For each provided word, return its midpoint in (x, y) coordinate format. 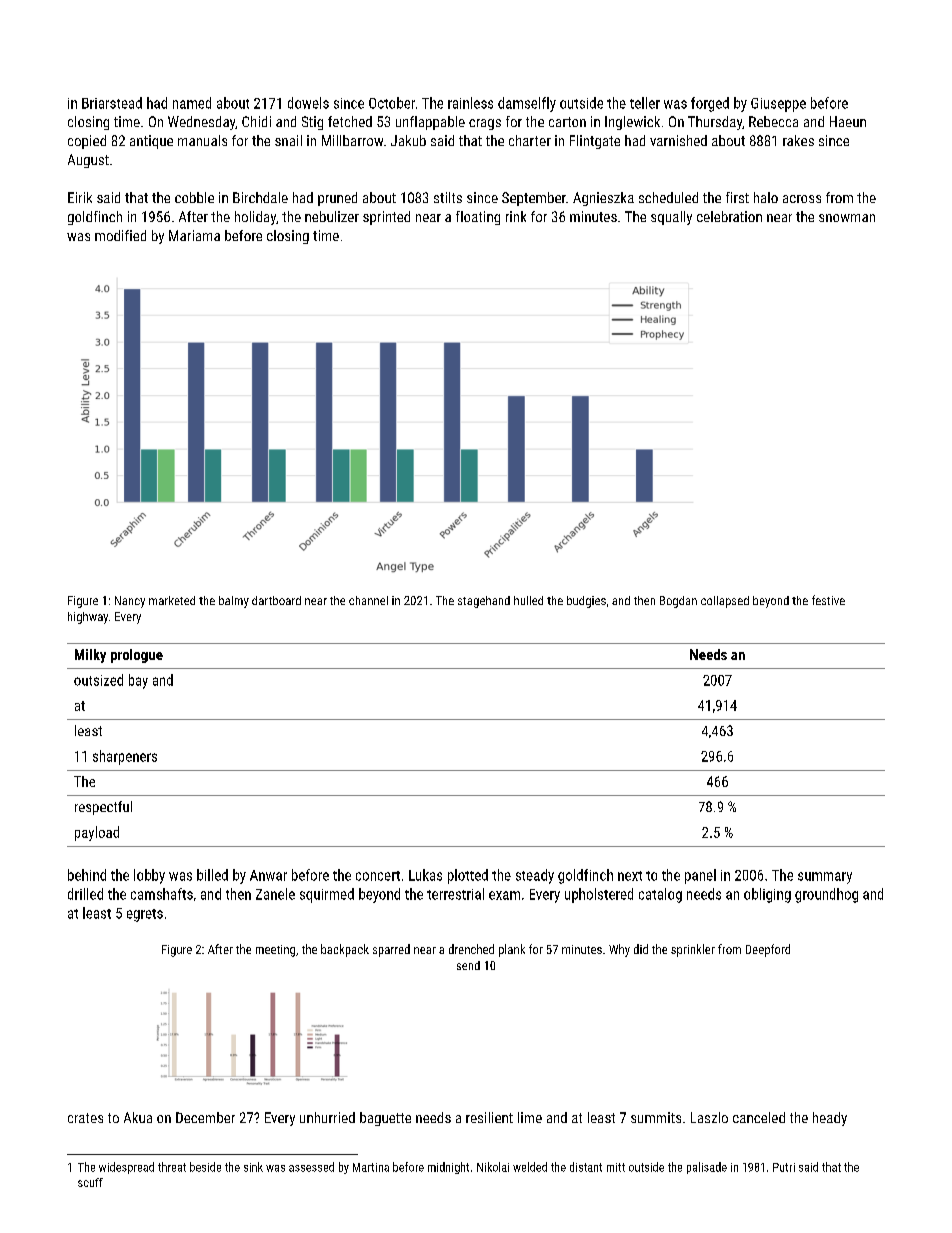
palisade (707, 1168)
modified (120, 235)
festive (828, 600)
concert (378, 876)
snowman (847, 218)
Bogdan (678, 602)
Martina (371, 1167)
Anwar (268, 875)
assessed (311, 1167)
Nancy (130, 602)
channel (368, 600)
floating (478, 218)
